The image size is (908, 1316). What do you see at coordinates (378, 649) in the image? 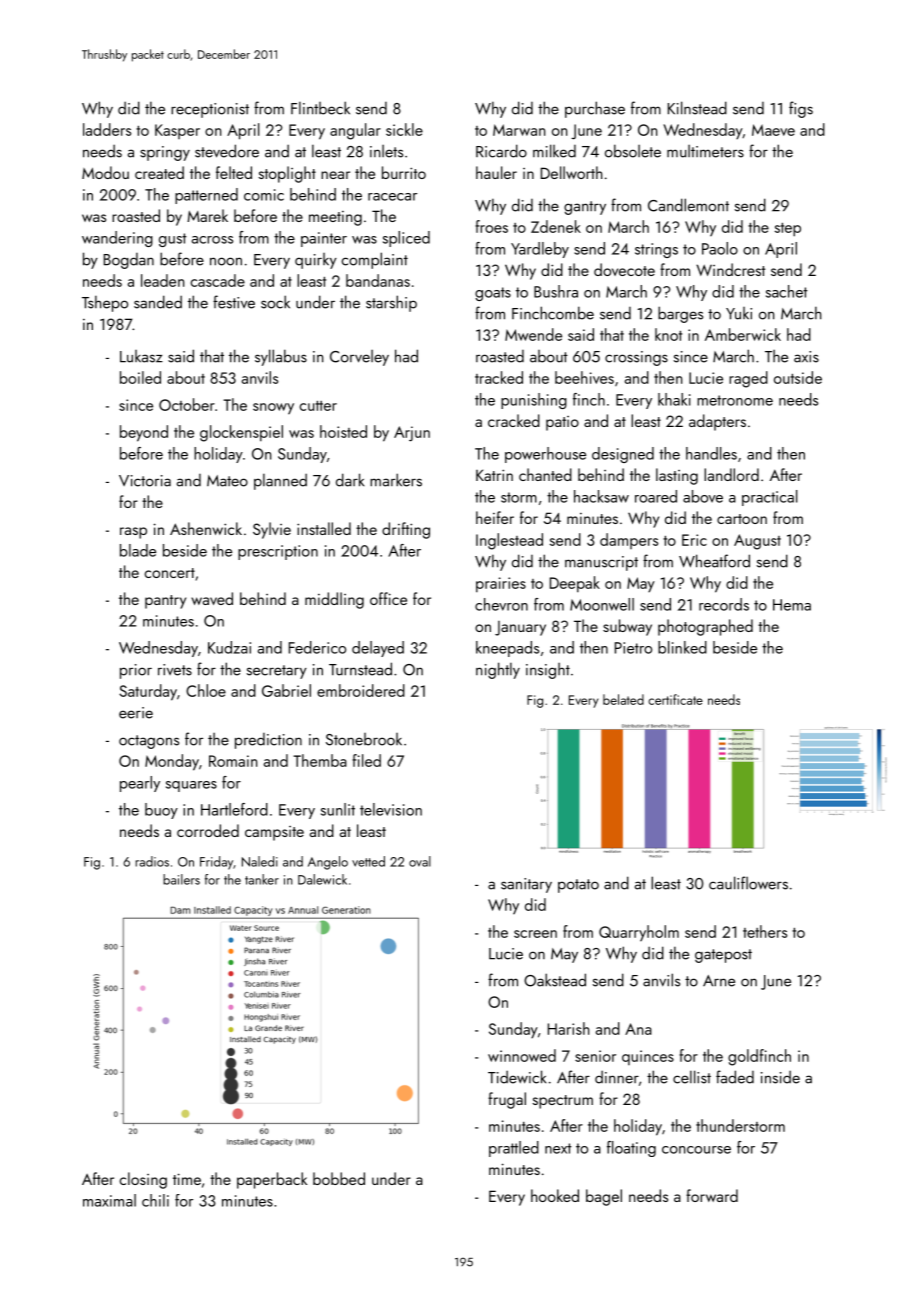
I see `delayed` at bounding box center [378, 649].
